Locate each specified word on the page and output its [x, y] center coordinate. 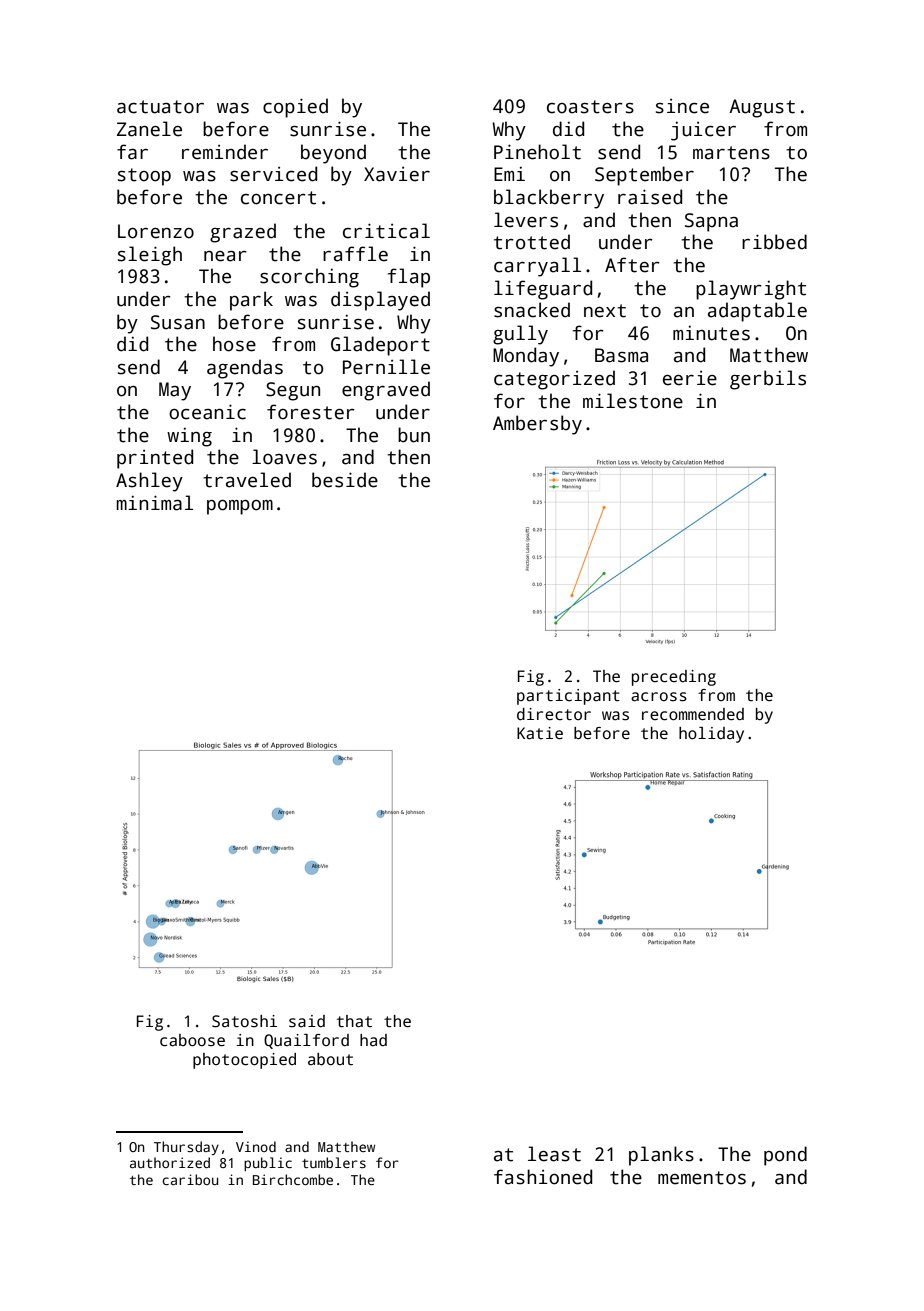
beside [345, 480]
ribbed [774, 242]
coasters [590, 107]
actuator [160, 107]
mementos [702, 1178]
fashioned [543, 1177]
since [682, 106]
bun [414, 435]
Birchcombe [293, 1179]
